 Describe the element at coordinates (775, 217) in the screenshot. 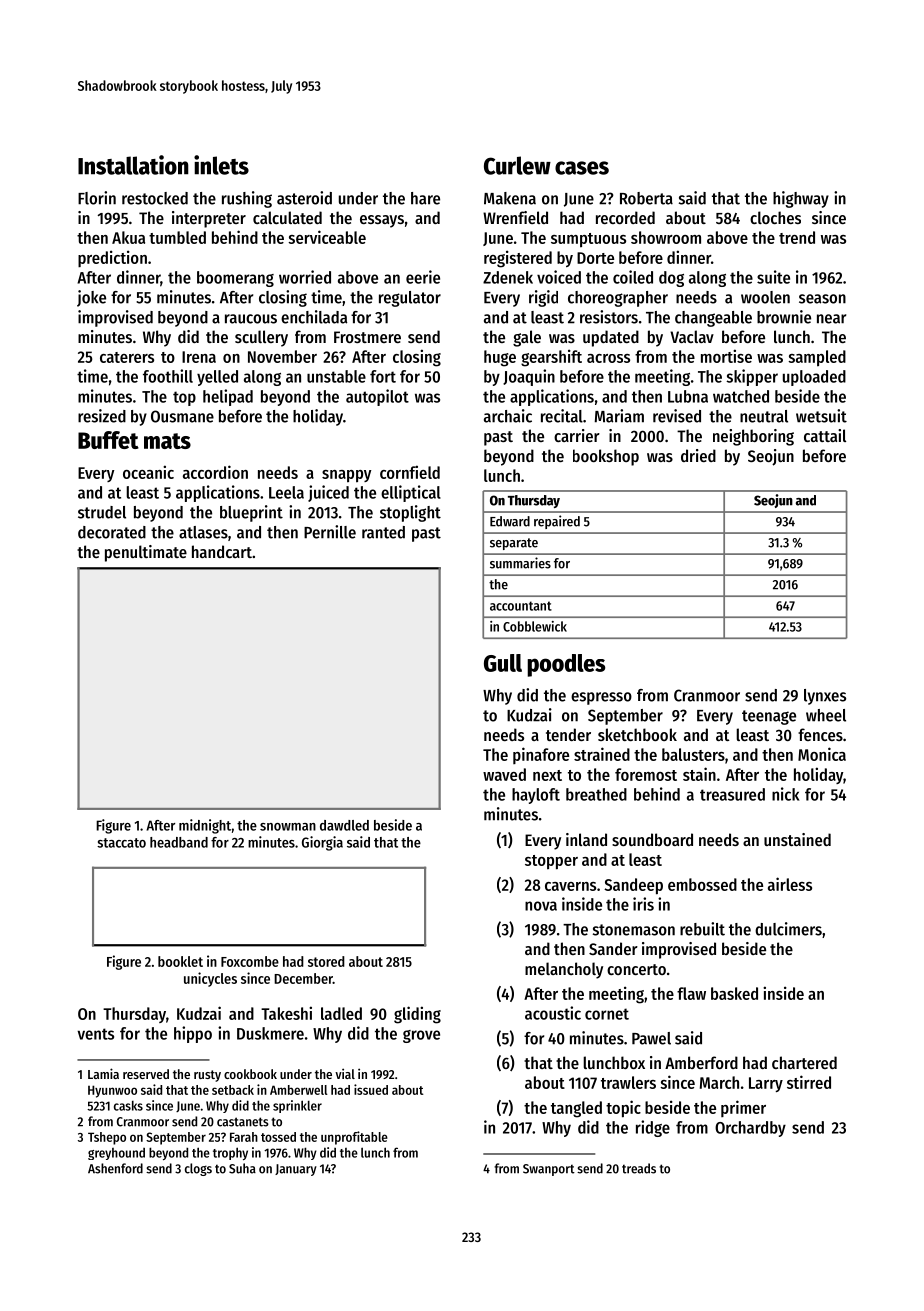

I see `cloches` at that location.
